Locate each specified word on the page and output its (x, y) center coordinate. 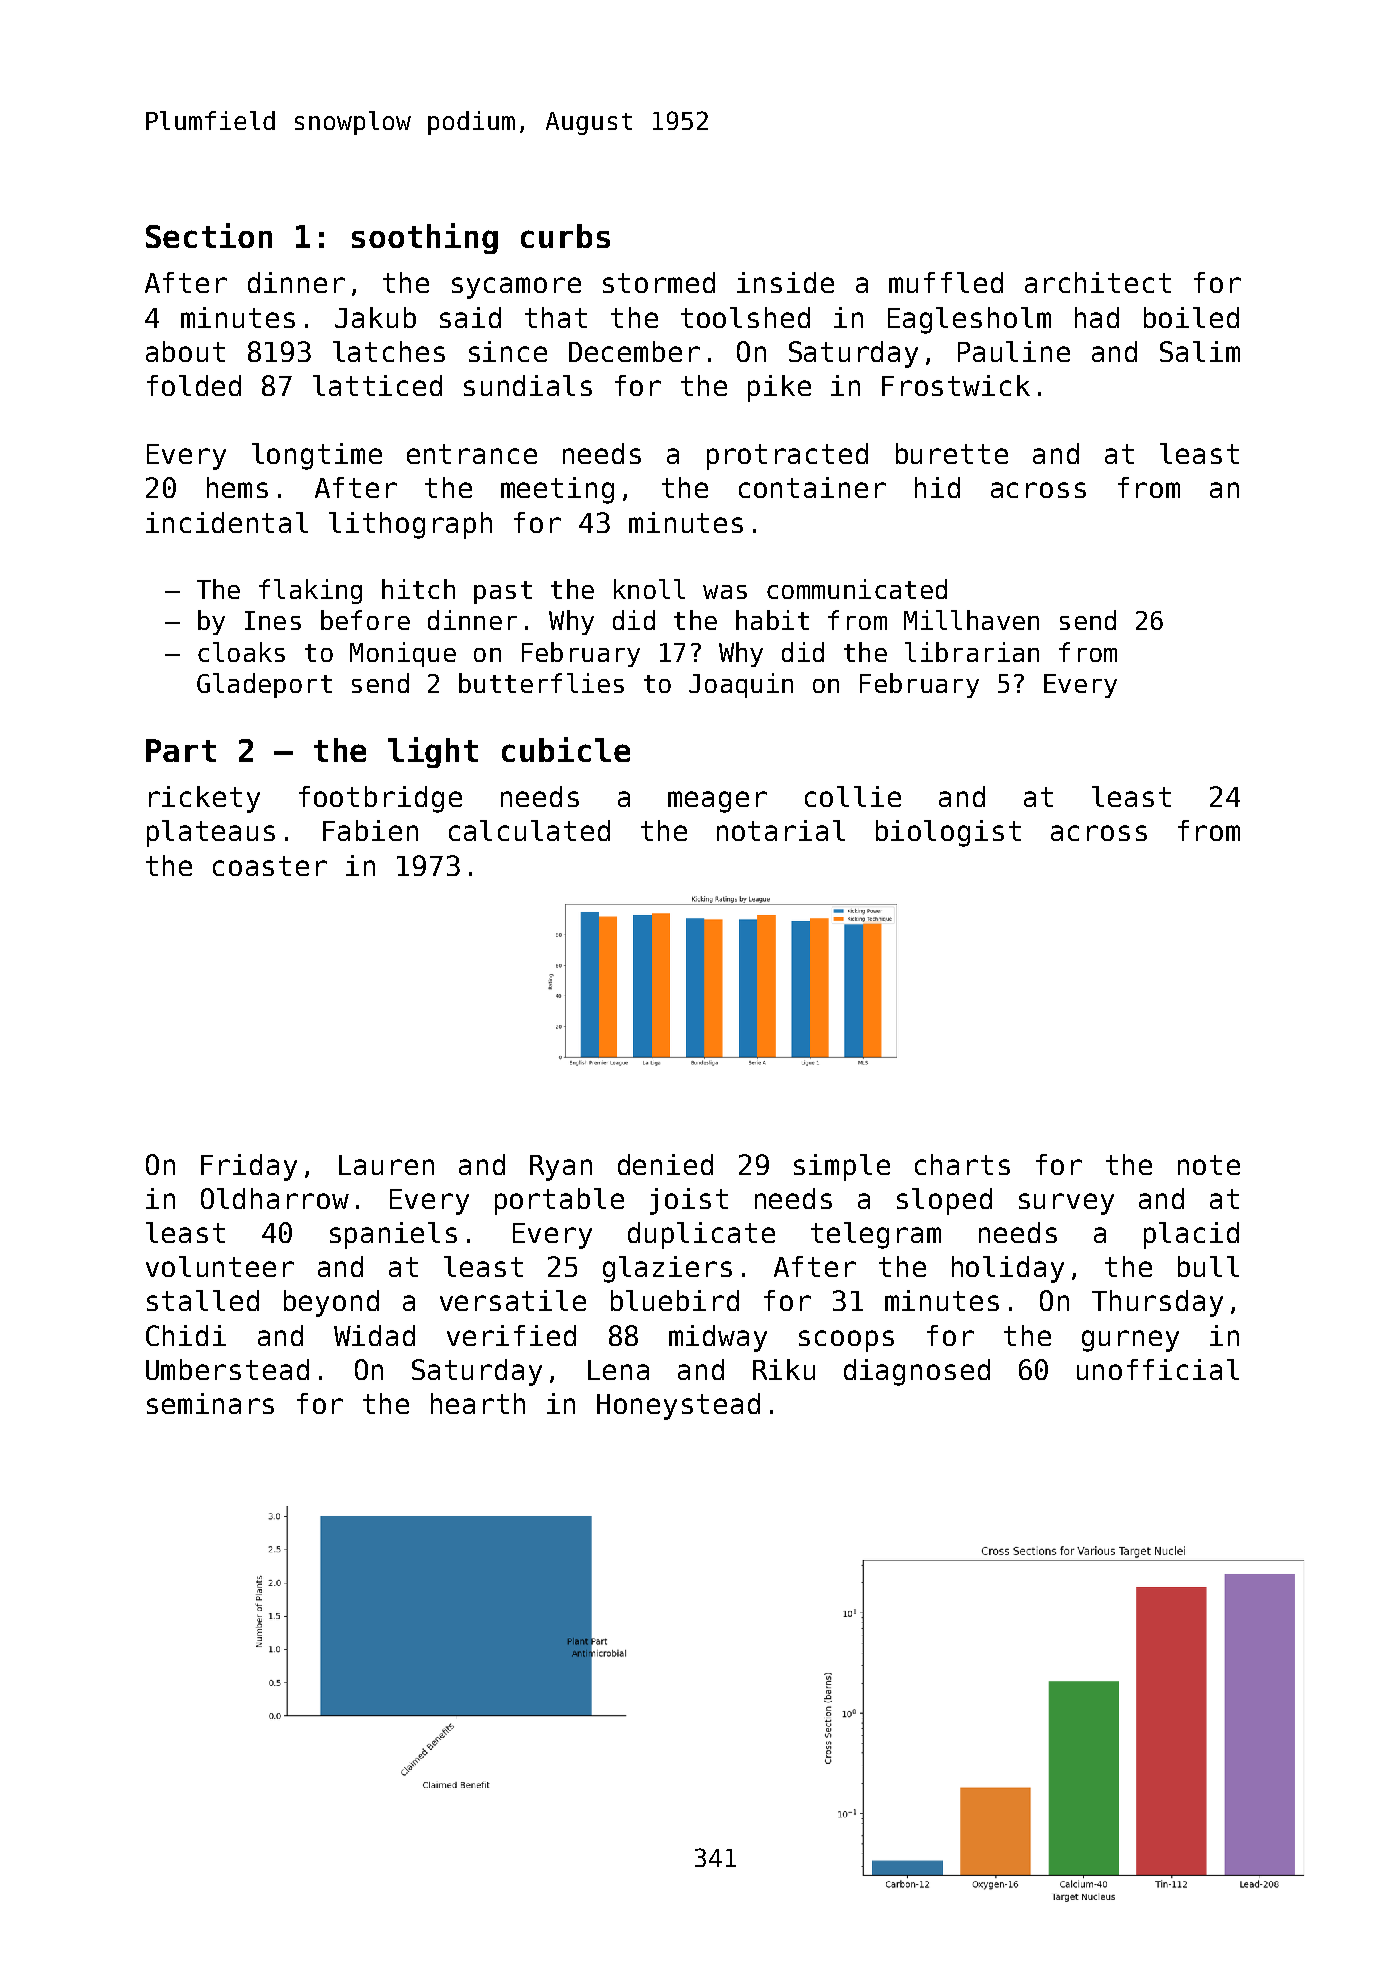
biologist (948, 833)
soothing (425, 238)
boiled (1191, 317)
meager (717, 802)
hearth (478, 1403)
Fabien (370, 830)
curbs (565, 236)
